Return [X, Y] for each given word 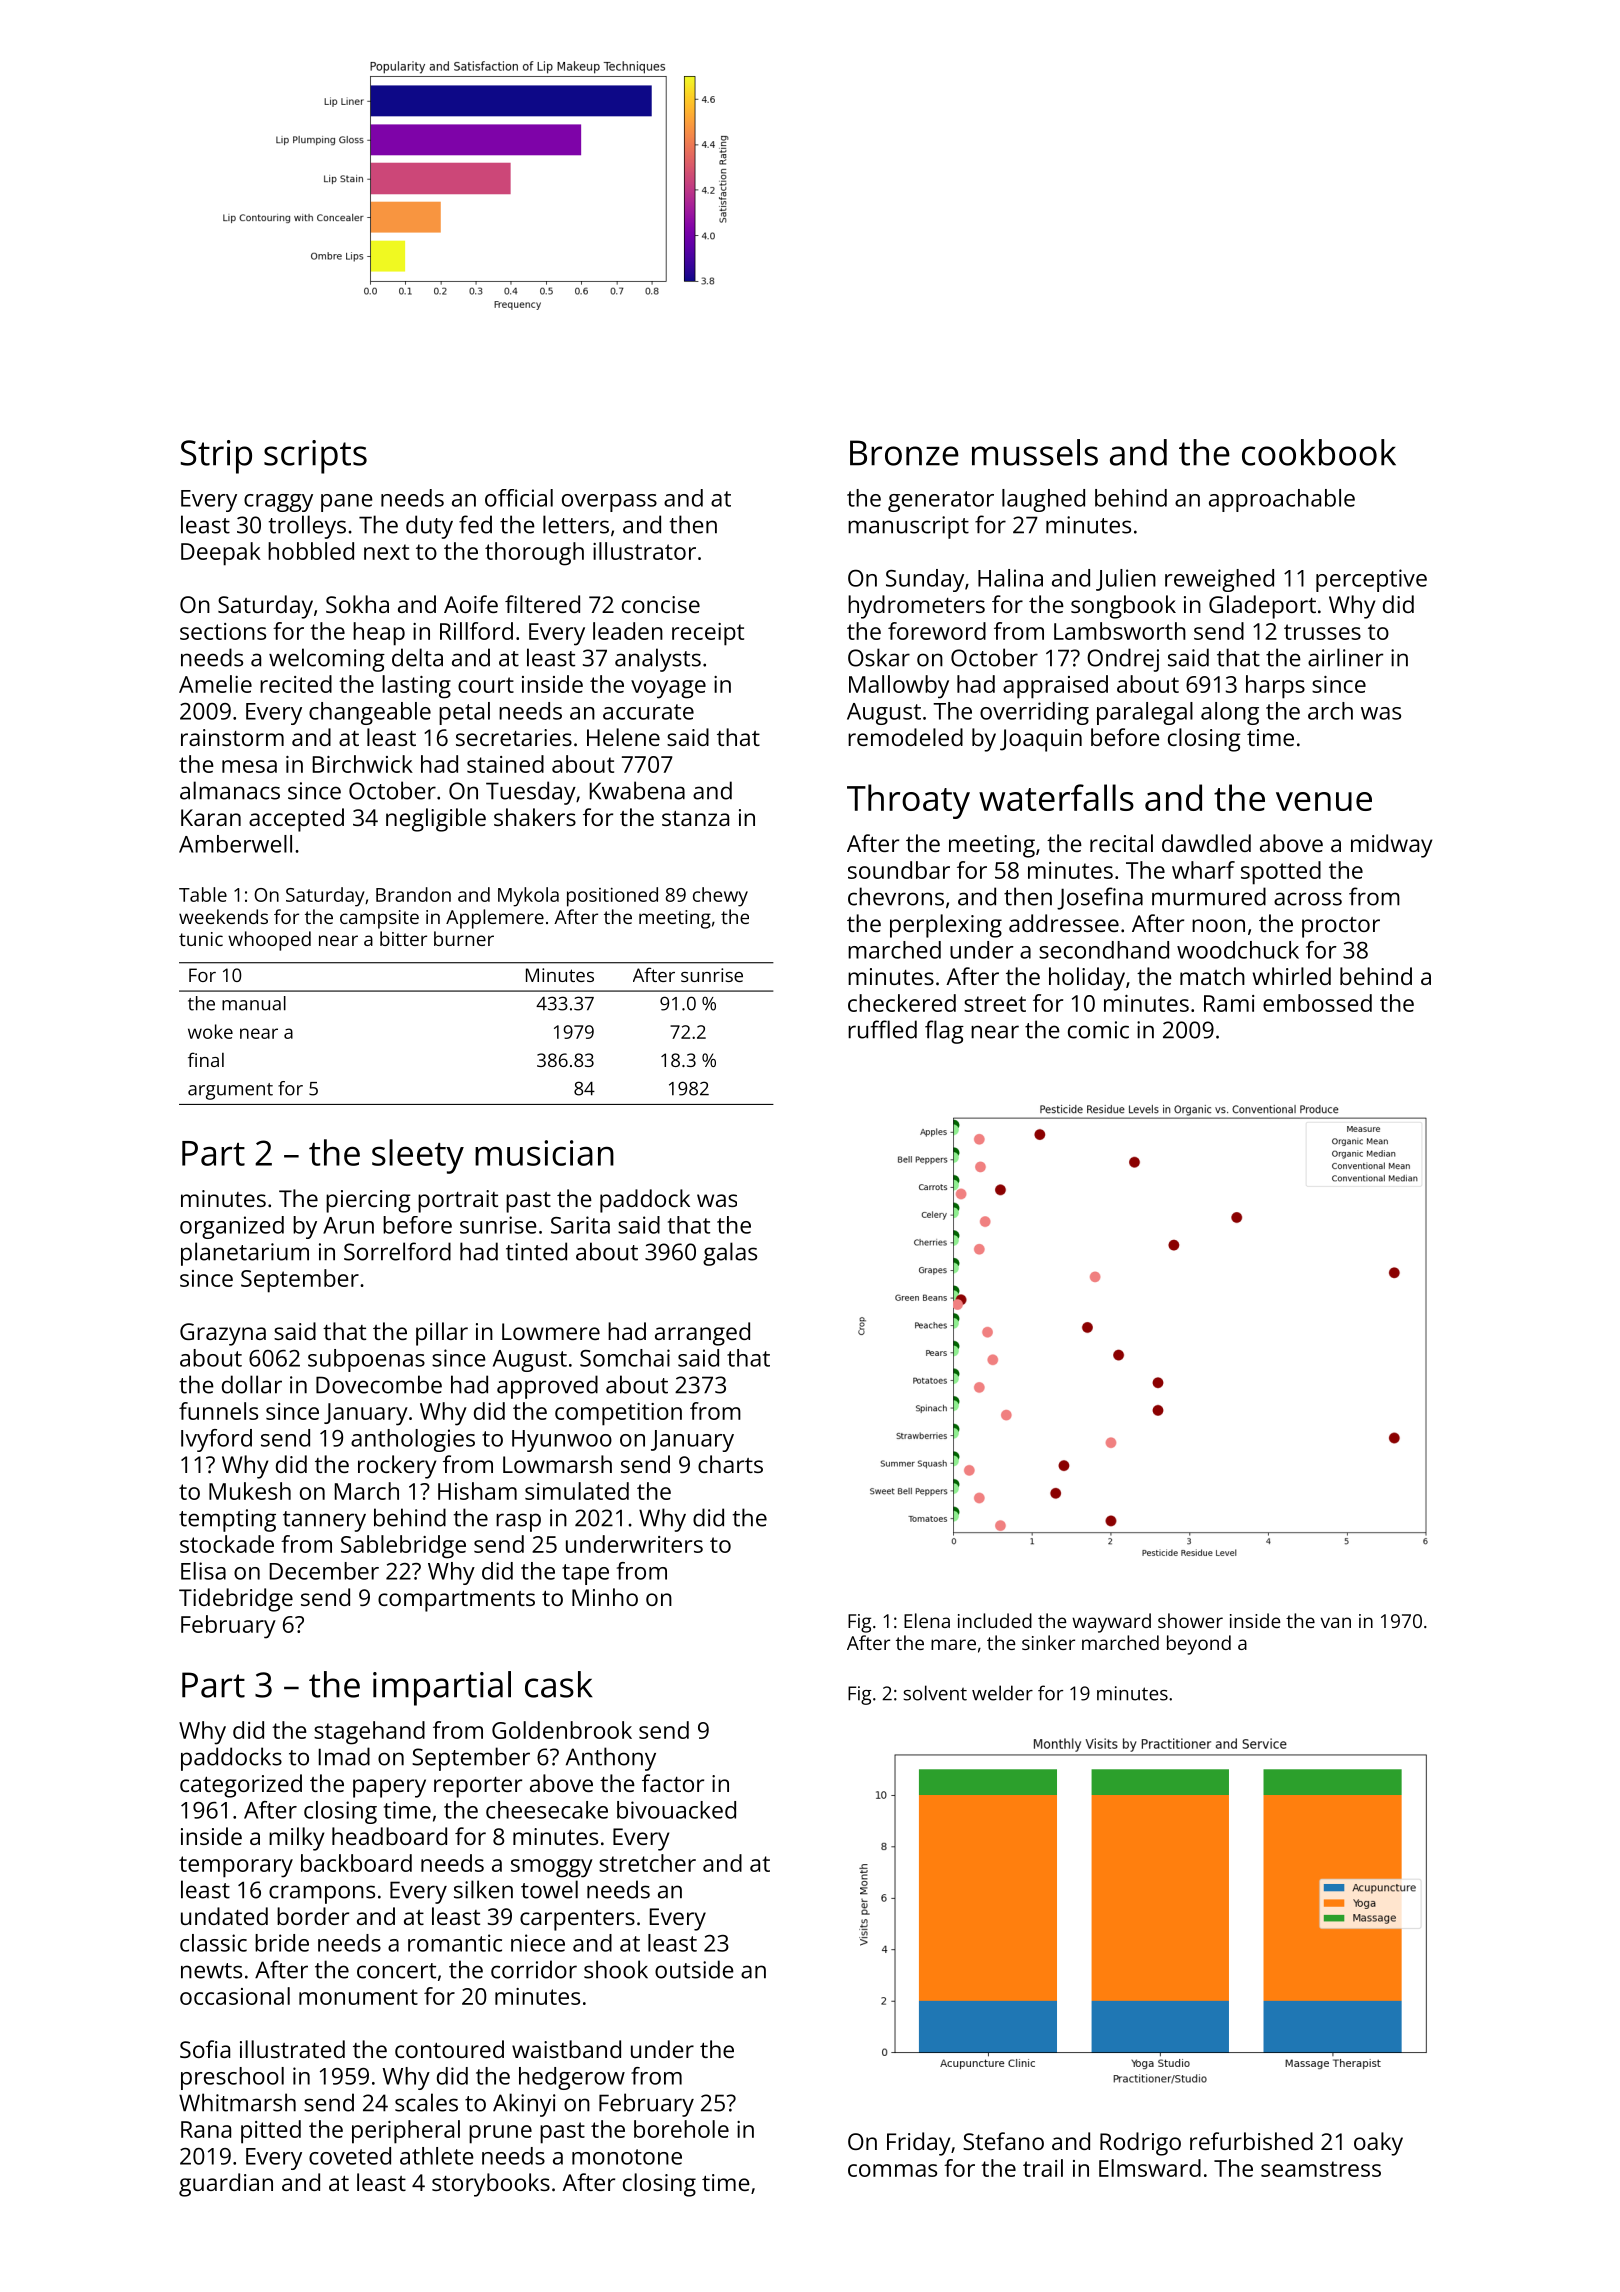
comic [1098, 1030]
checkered [902, 1003]
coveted [350, 2156]
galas [730, 1254]
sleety [418, 1156]
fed [475, 524]
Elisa [203, 1571]
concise [661, 604]
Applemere [495, 919]
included [995, 1620]
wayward [1111, 1623]
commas [892, 2170]
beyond [1199, 1645]
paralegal [1145, 713]
